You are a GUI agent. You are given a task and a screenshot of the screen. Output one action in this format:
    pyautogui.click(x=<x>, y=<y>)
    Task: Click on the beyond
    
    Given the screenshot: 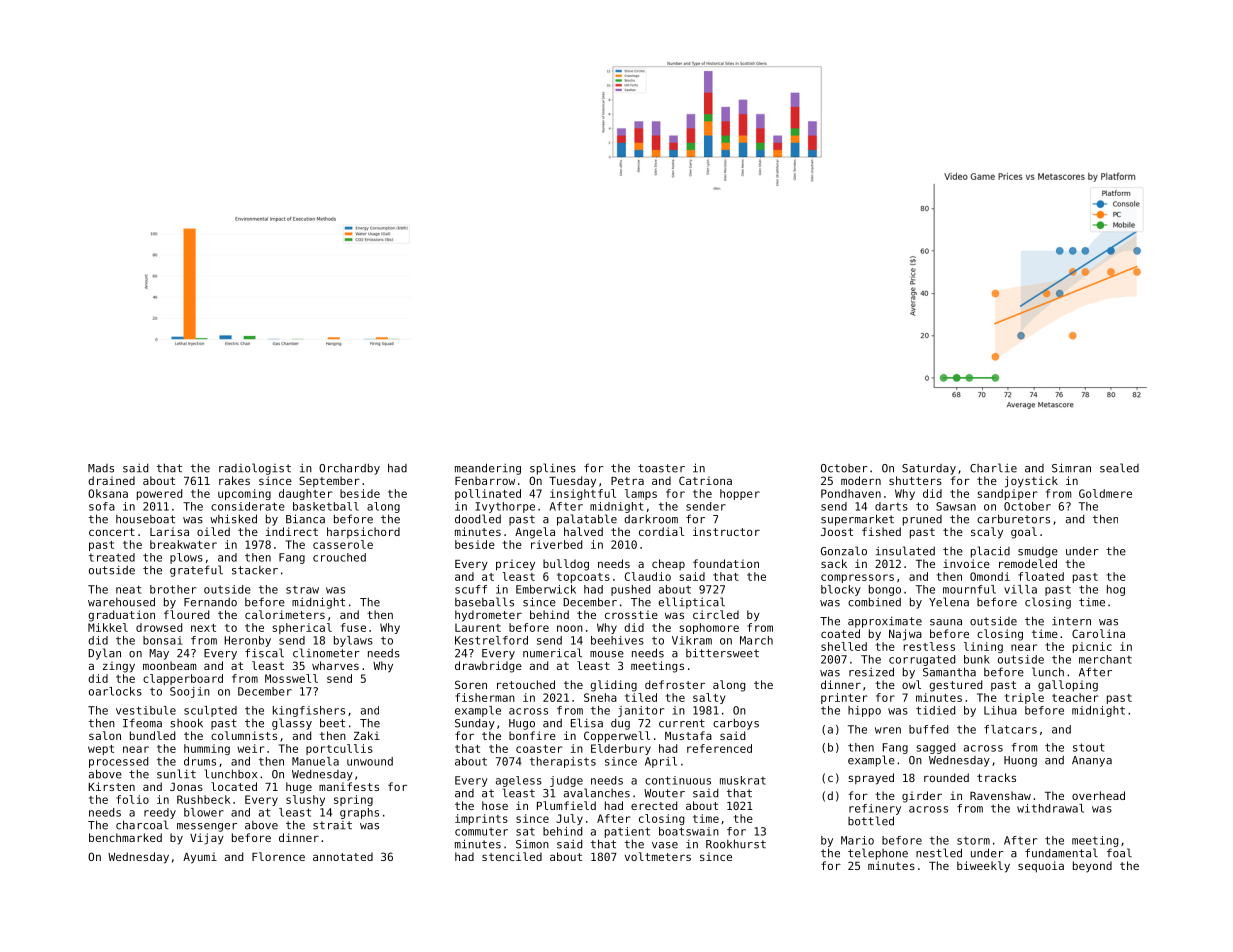 What is the action you would take?
    pyautogui.click(x=1092, y=867)
